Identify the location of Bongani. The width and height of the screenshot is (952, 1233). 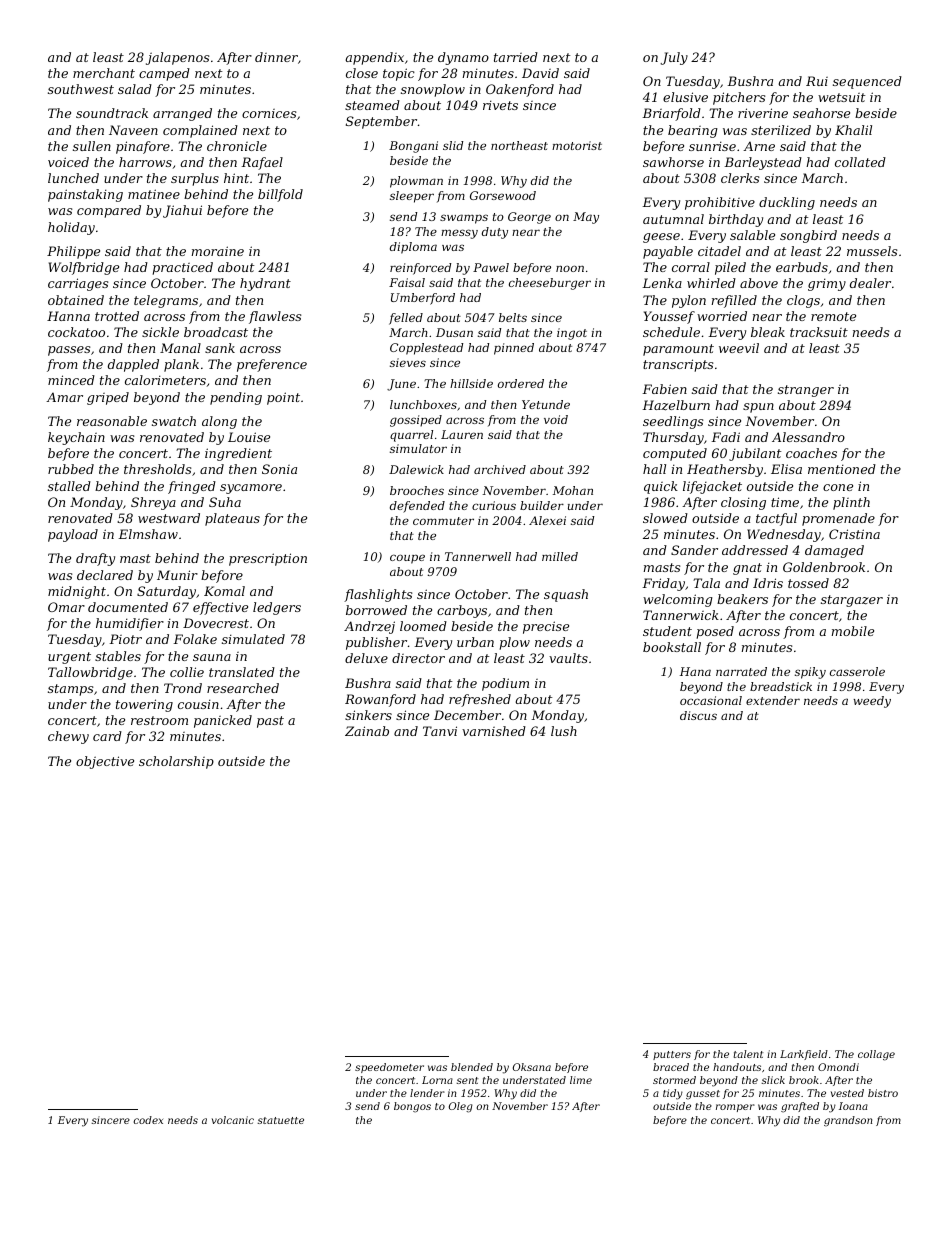
(413, 147).
